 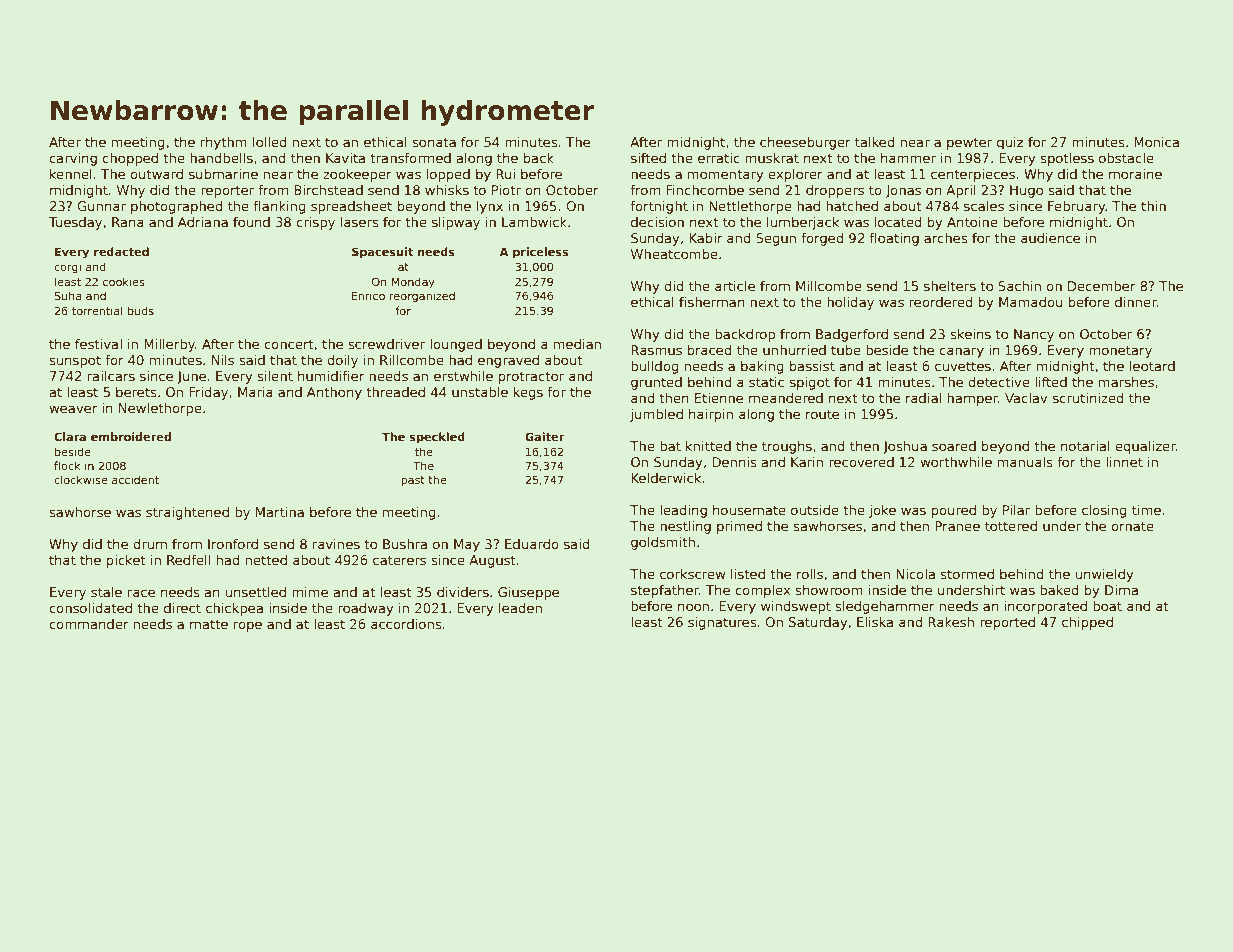 What do you see at coordinates (150, 544) in the document?
I see `drum` at bounding box center [150, 544].
